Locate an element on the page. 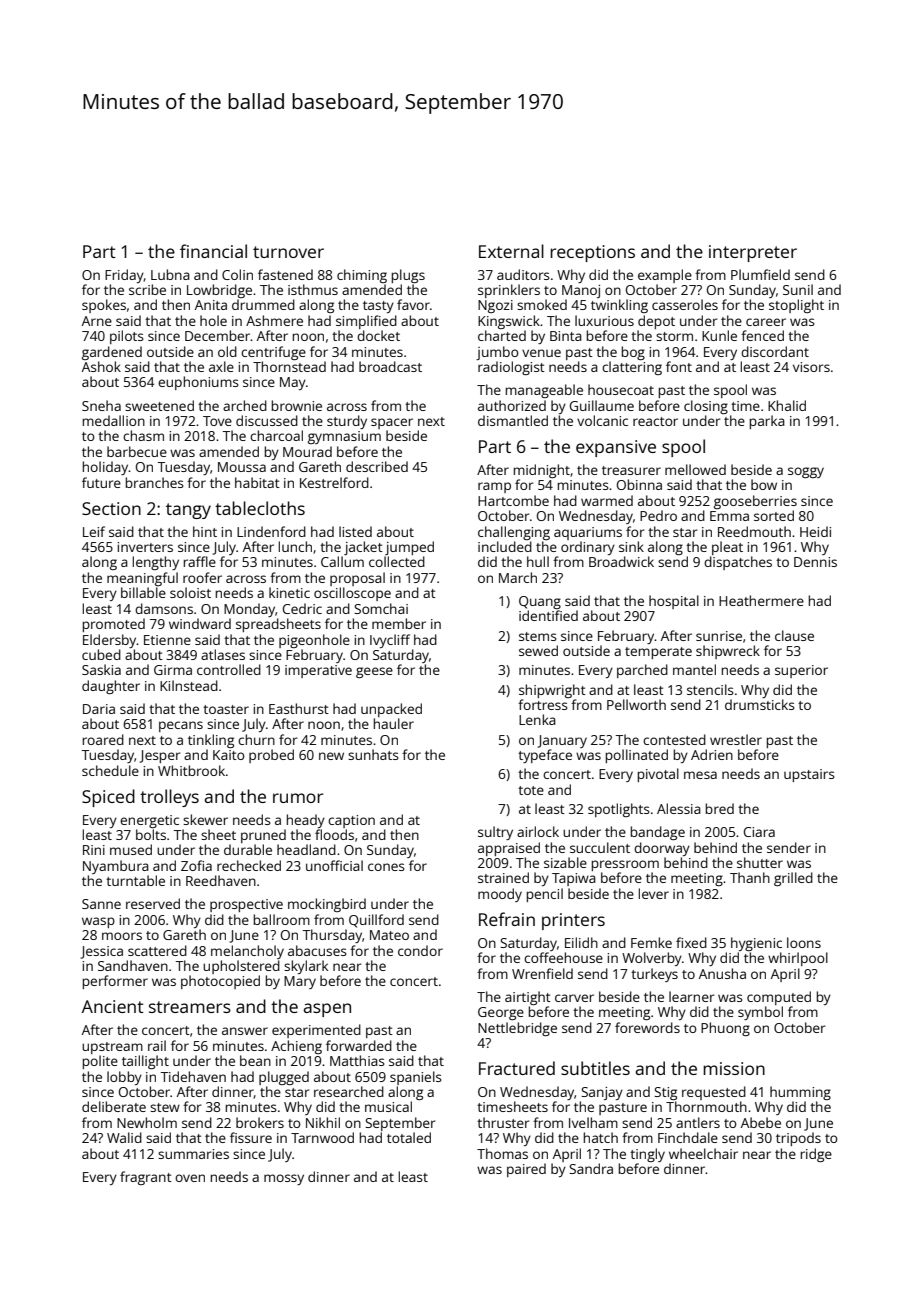  moody is located at coordinates (500, 895).
